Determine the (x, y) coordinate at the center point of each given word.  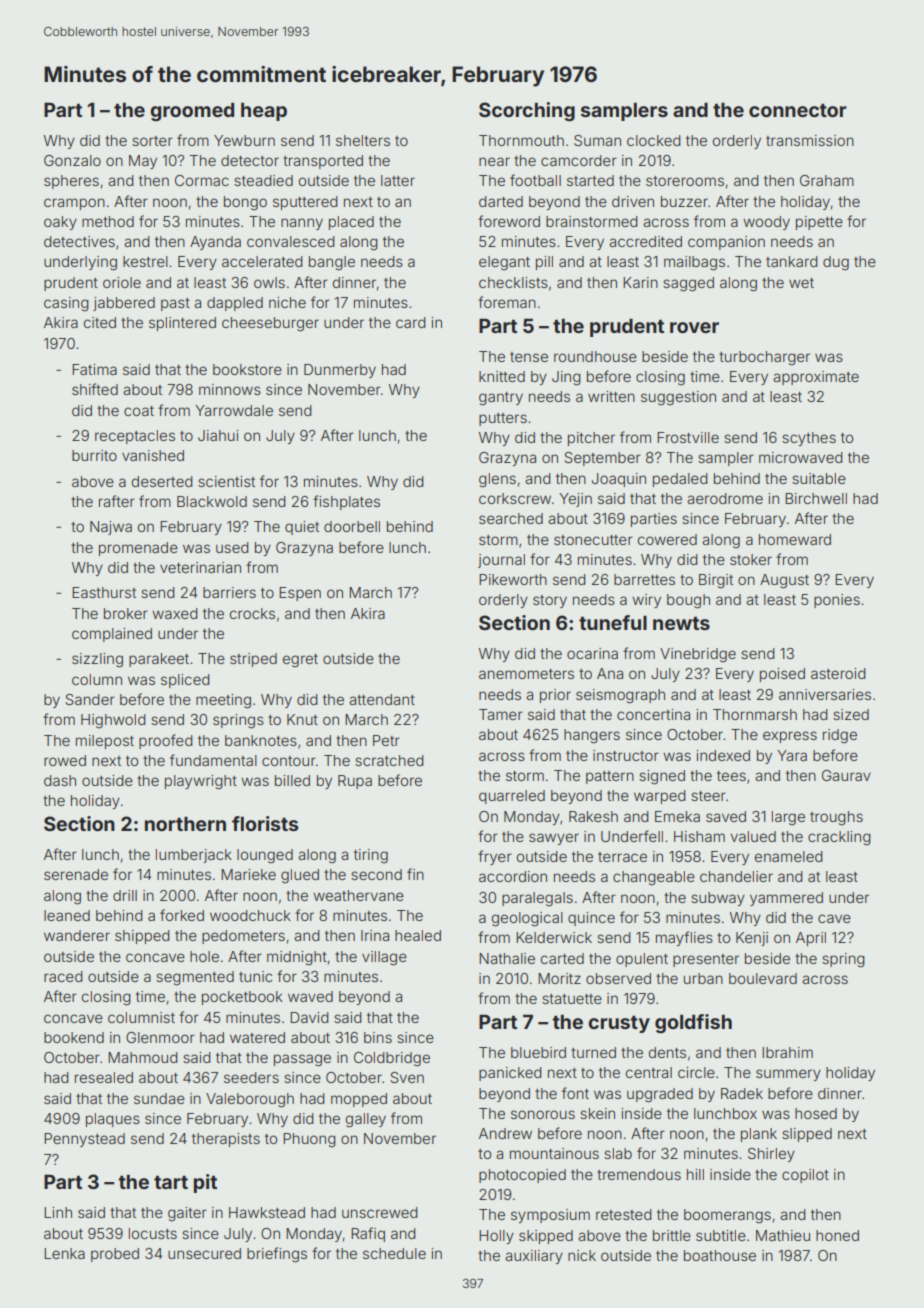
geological (527, 919)
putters (503, 419)
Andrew (505, 1133)
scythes (809, 439)
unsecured (204, 1253)
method (108, 221)
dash (60, 780)
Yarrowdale (234, 410)
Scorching (527, 111)
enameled (789, 856)
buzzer (684, 201)
